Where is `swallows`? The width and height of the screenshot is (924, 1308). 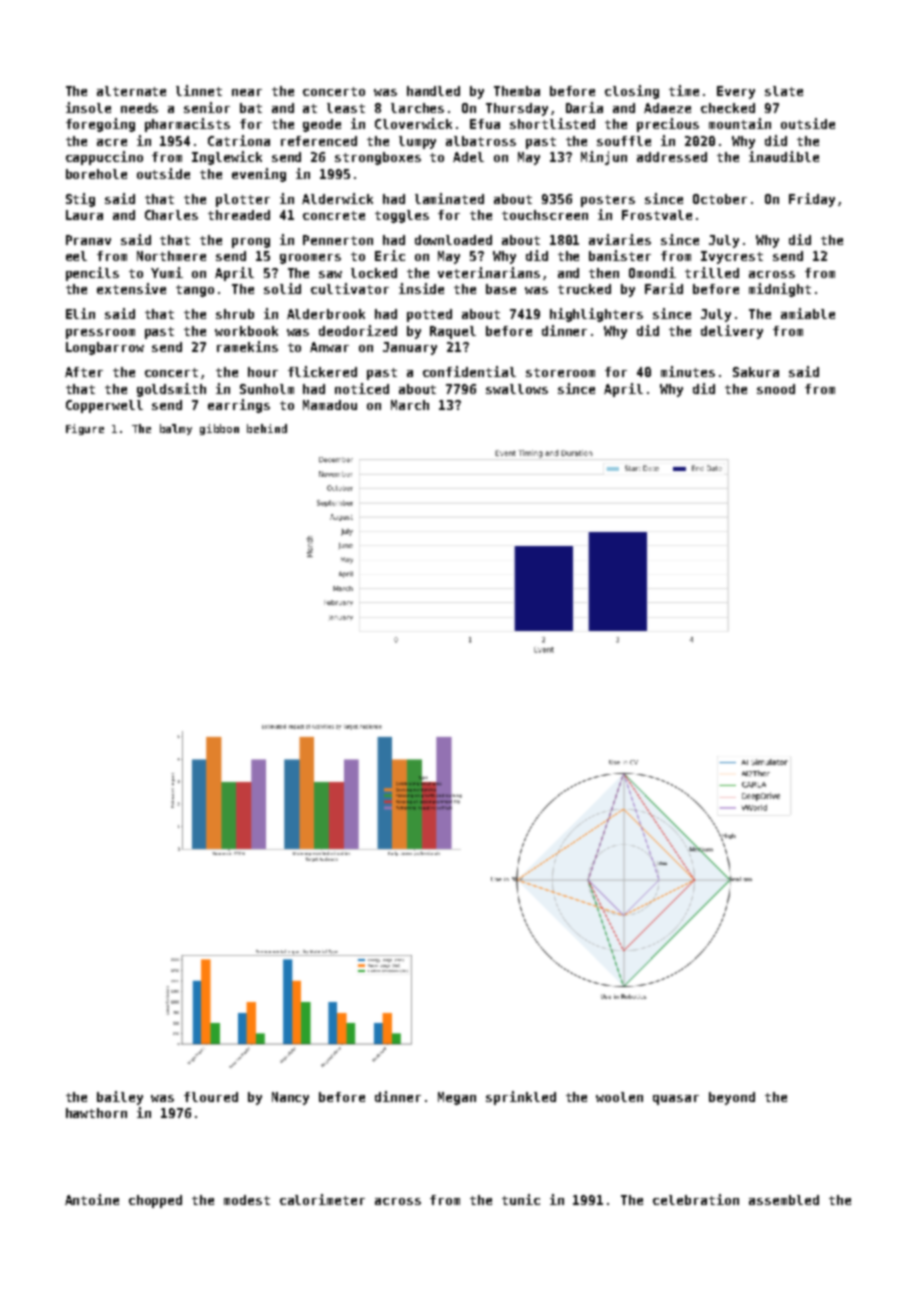 swallows is located at coordinates (517, 389).
